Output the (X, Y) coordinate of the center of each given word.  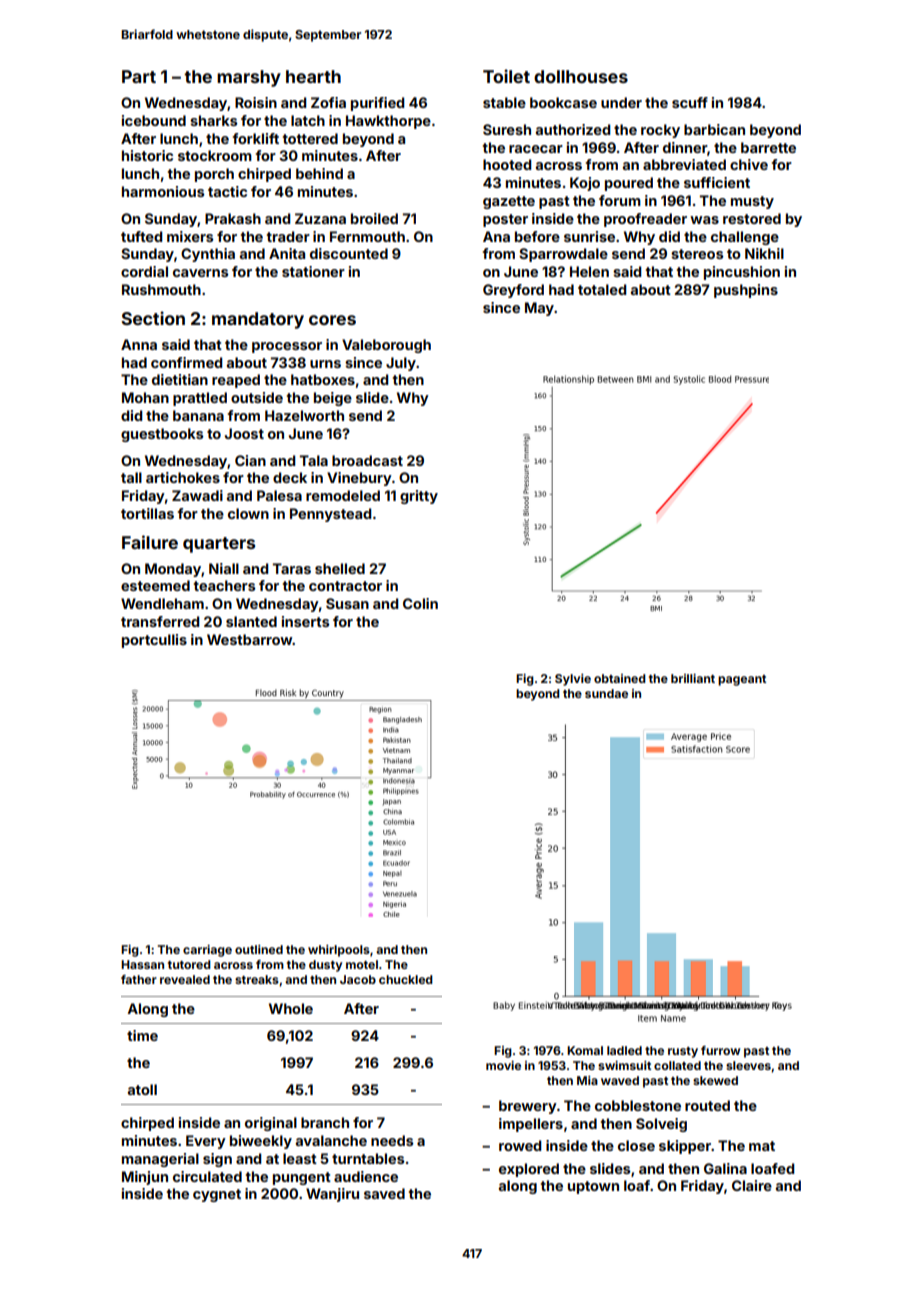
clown (248, 513)
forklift (256, 138)
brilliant (693, 678)
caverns (200, 273)
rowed (520, 1145)
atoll (142, 1089)
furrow (720, 1050)
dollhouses (581, 76)
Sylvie (573, 680)
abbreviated (684, 164)
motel (362, 964)
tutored (189, 964)
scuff (690, 102)
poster (505, 220)
